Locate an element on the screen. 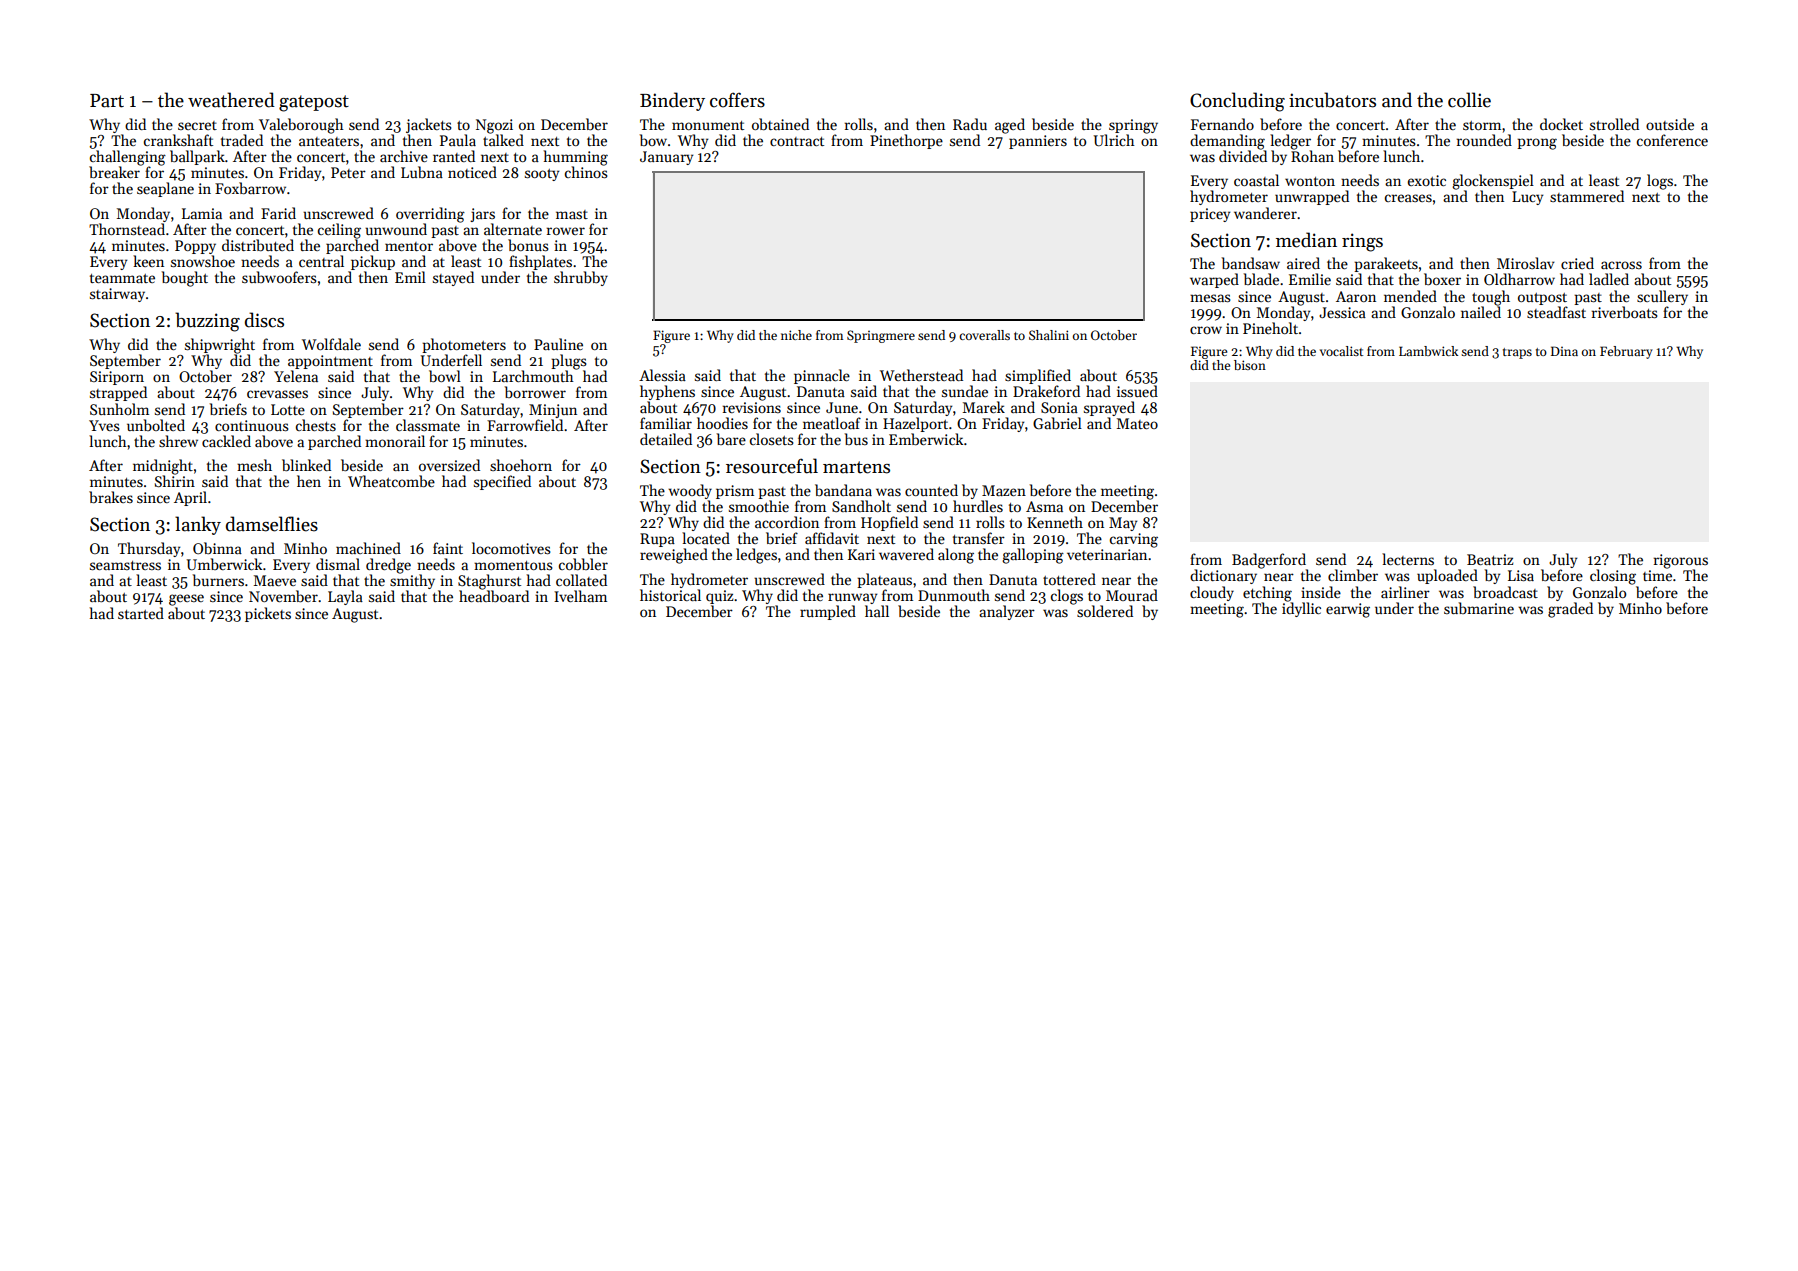  incubators is located at coordinates (1332, 100).
